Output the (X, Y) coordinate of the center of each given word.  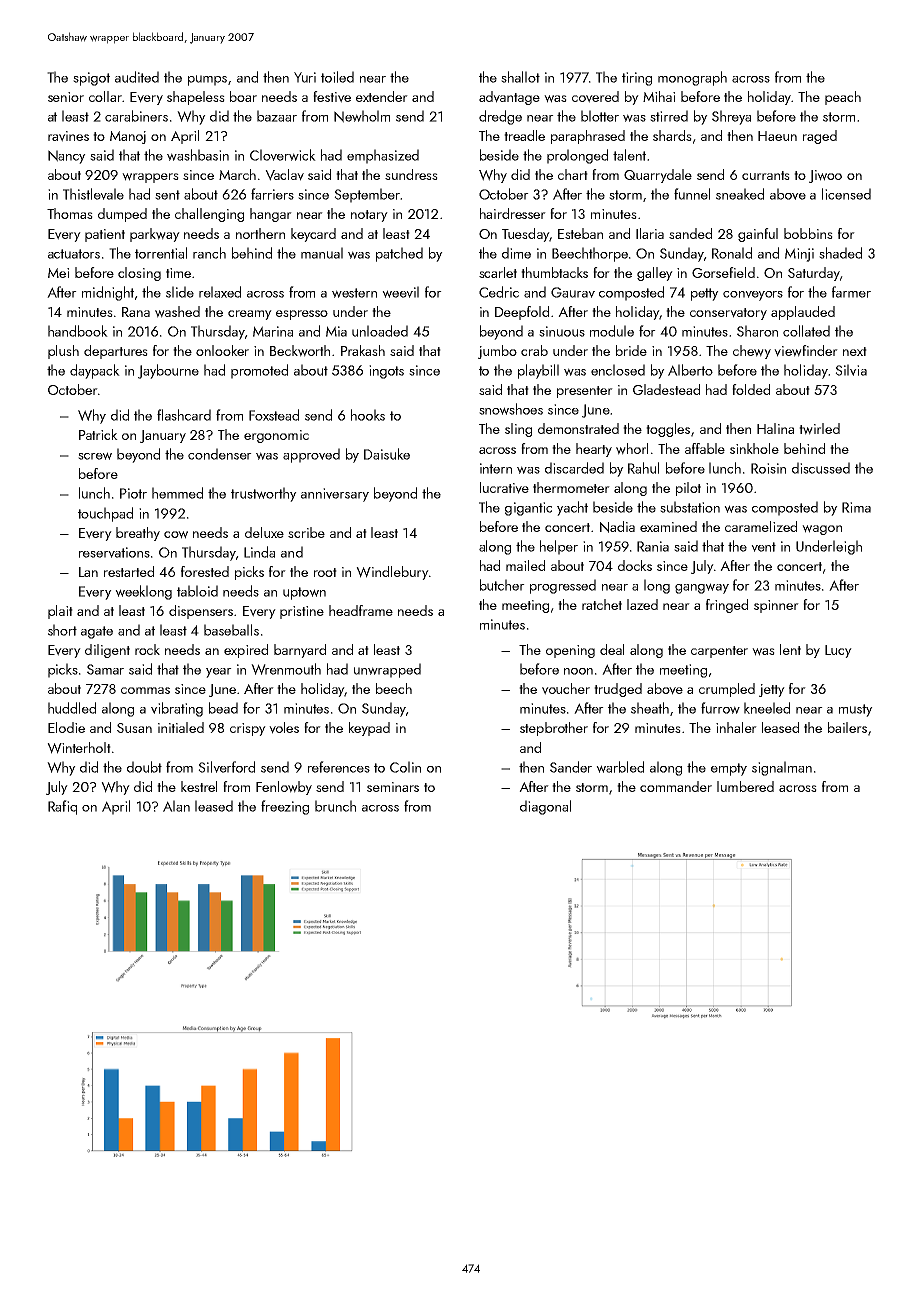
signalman (782, 768)
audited (137, 77)
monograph (692, 78)
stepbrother (554, 729)
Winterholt (79, 748)
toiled (337, 77)
